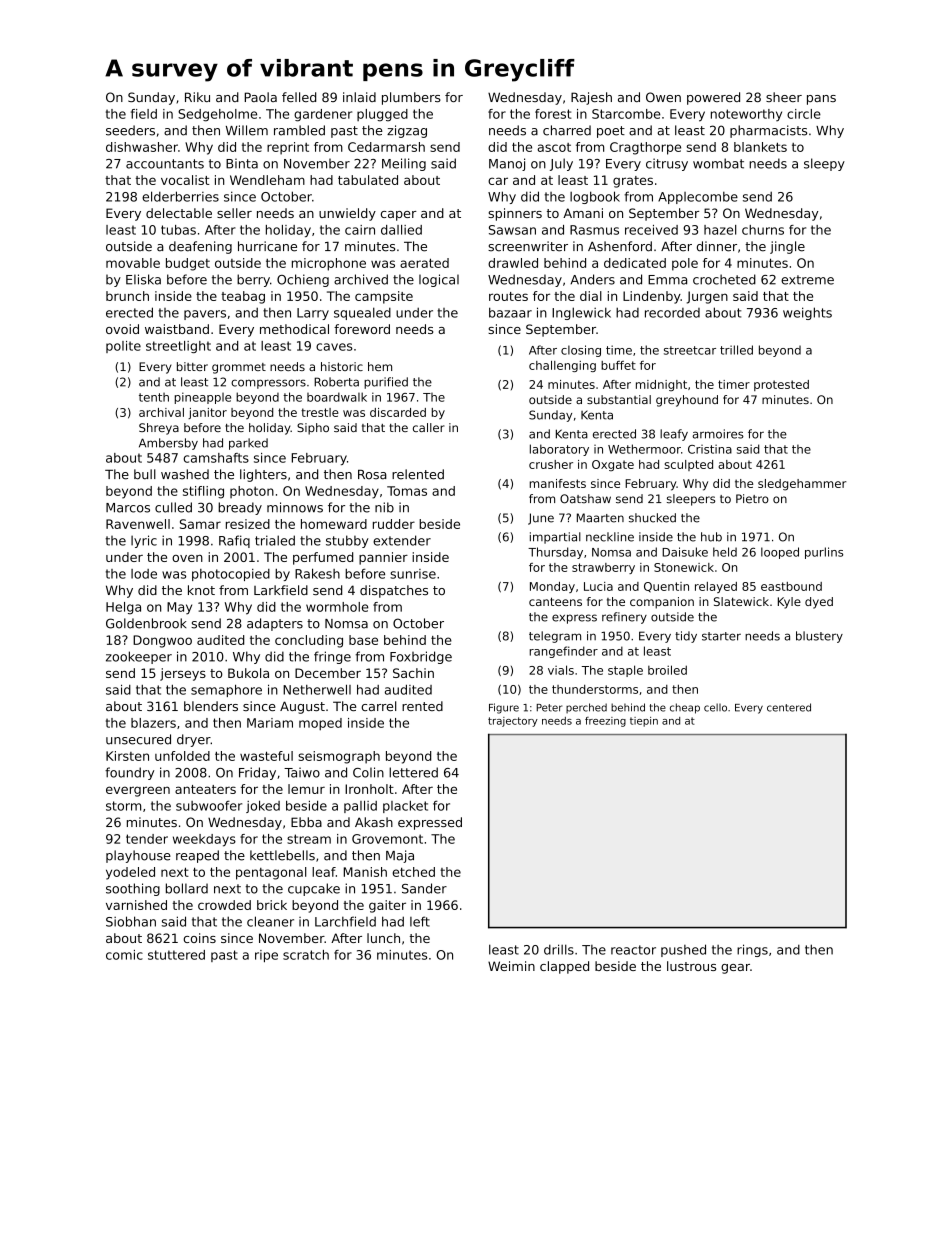 The width and height of the image is (952, 1233). I want to click on comic, so click(124, 955).
